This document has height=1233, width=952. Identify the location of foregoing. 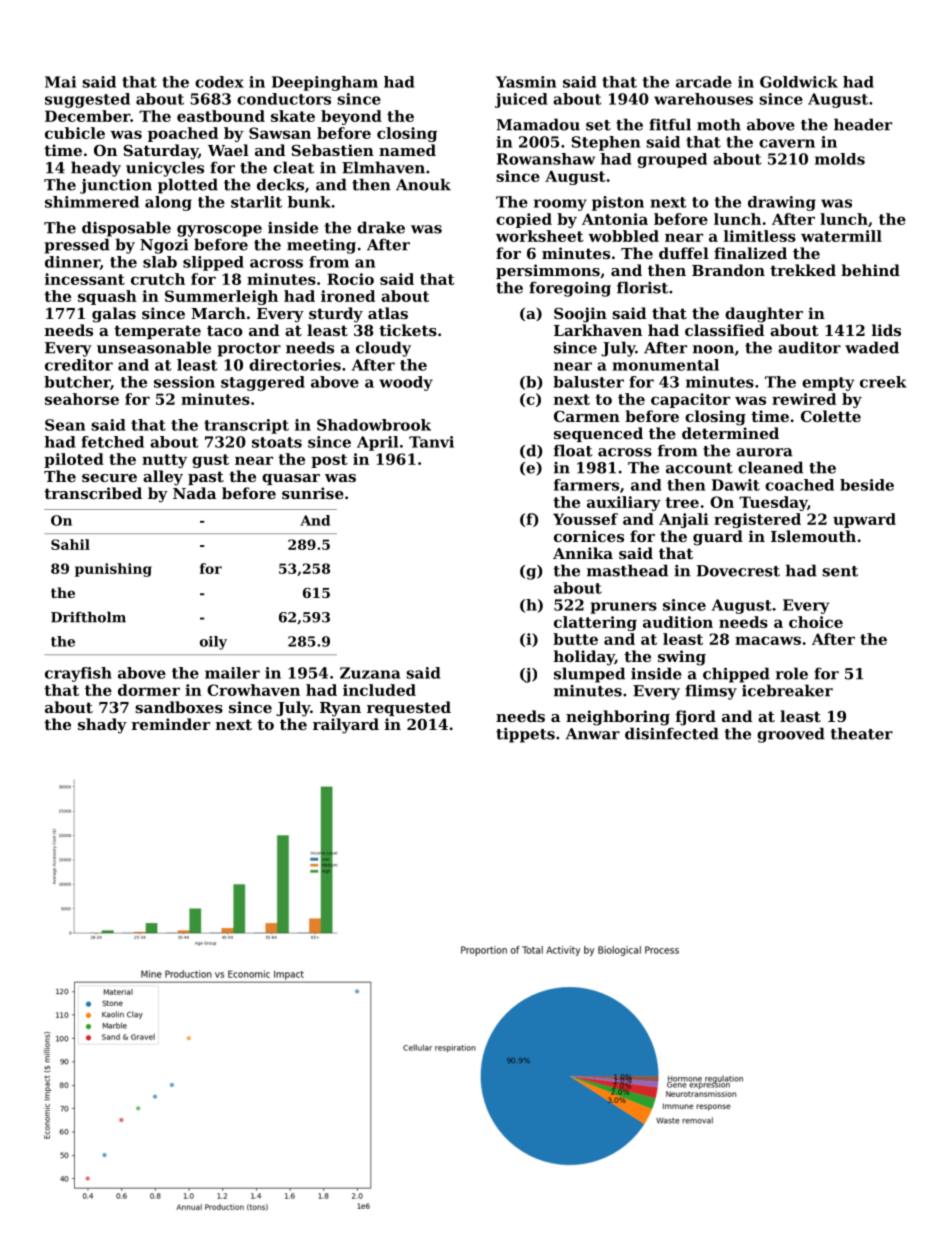
(570, 289).
